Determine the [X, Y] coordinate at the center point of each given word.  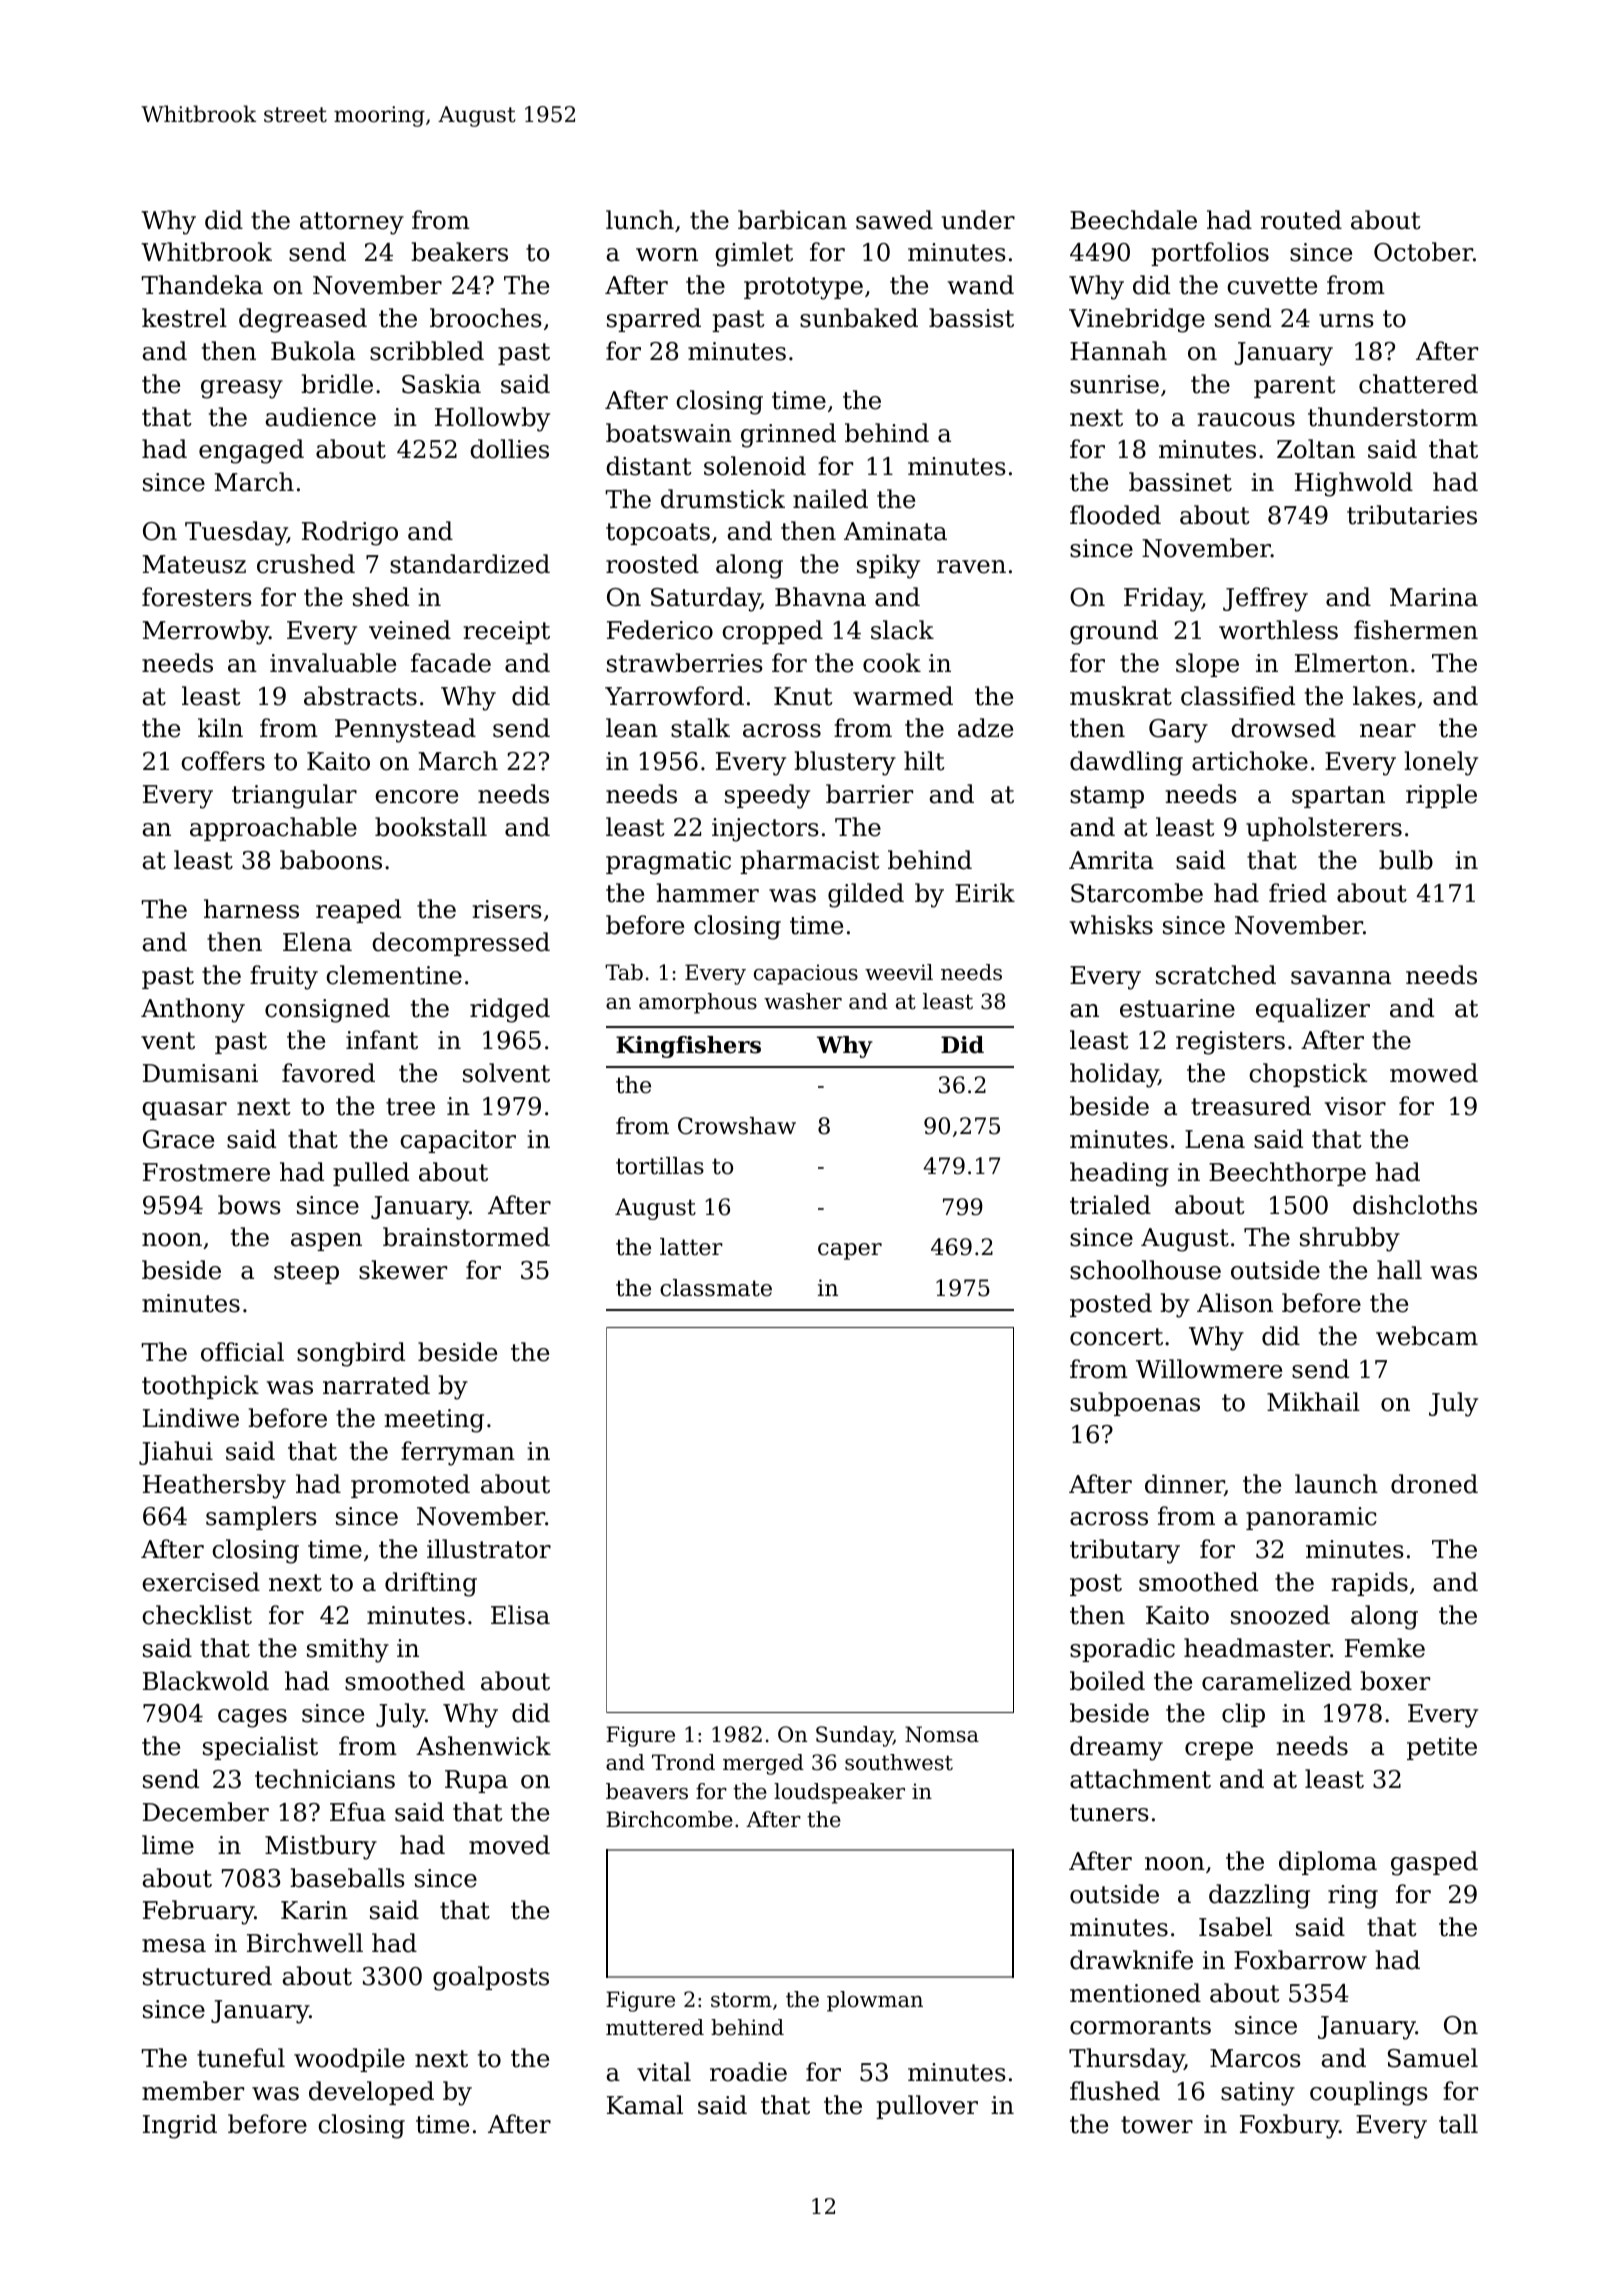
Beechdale [1133, 220]
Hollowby [492, 419]
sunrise [1114, 384]
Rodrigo [350, 533]
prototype [803, 288]
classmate [716, 1288]
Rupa [476, 1781]
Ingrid [180, 2126]
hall [1399, 1270]
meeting [434, 1421]
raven [971, 567]
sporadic [1122, 1650]
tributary [1125, 1551]
